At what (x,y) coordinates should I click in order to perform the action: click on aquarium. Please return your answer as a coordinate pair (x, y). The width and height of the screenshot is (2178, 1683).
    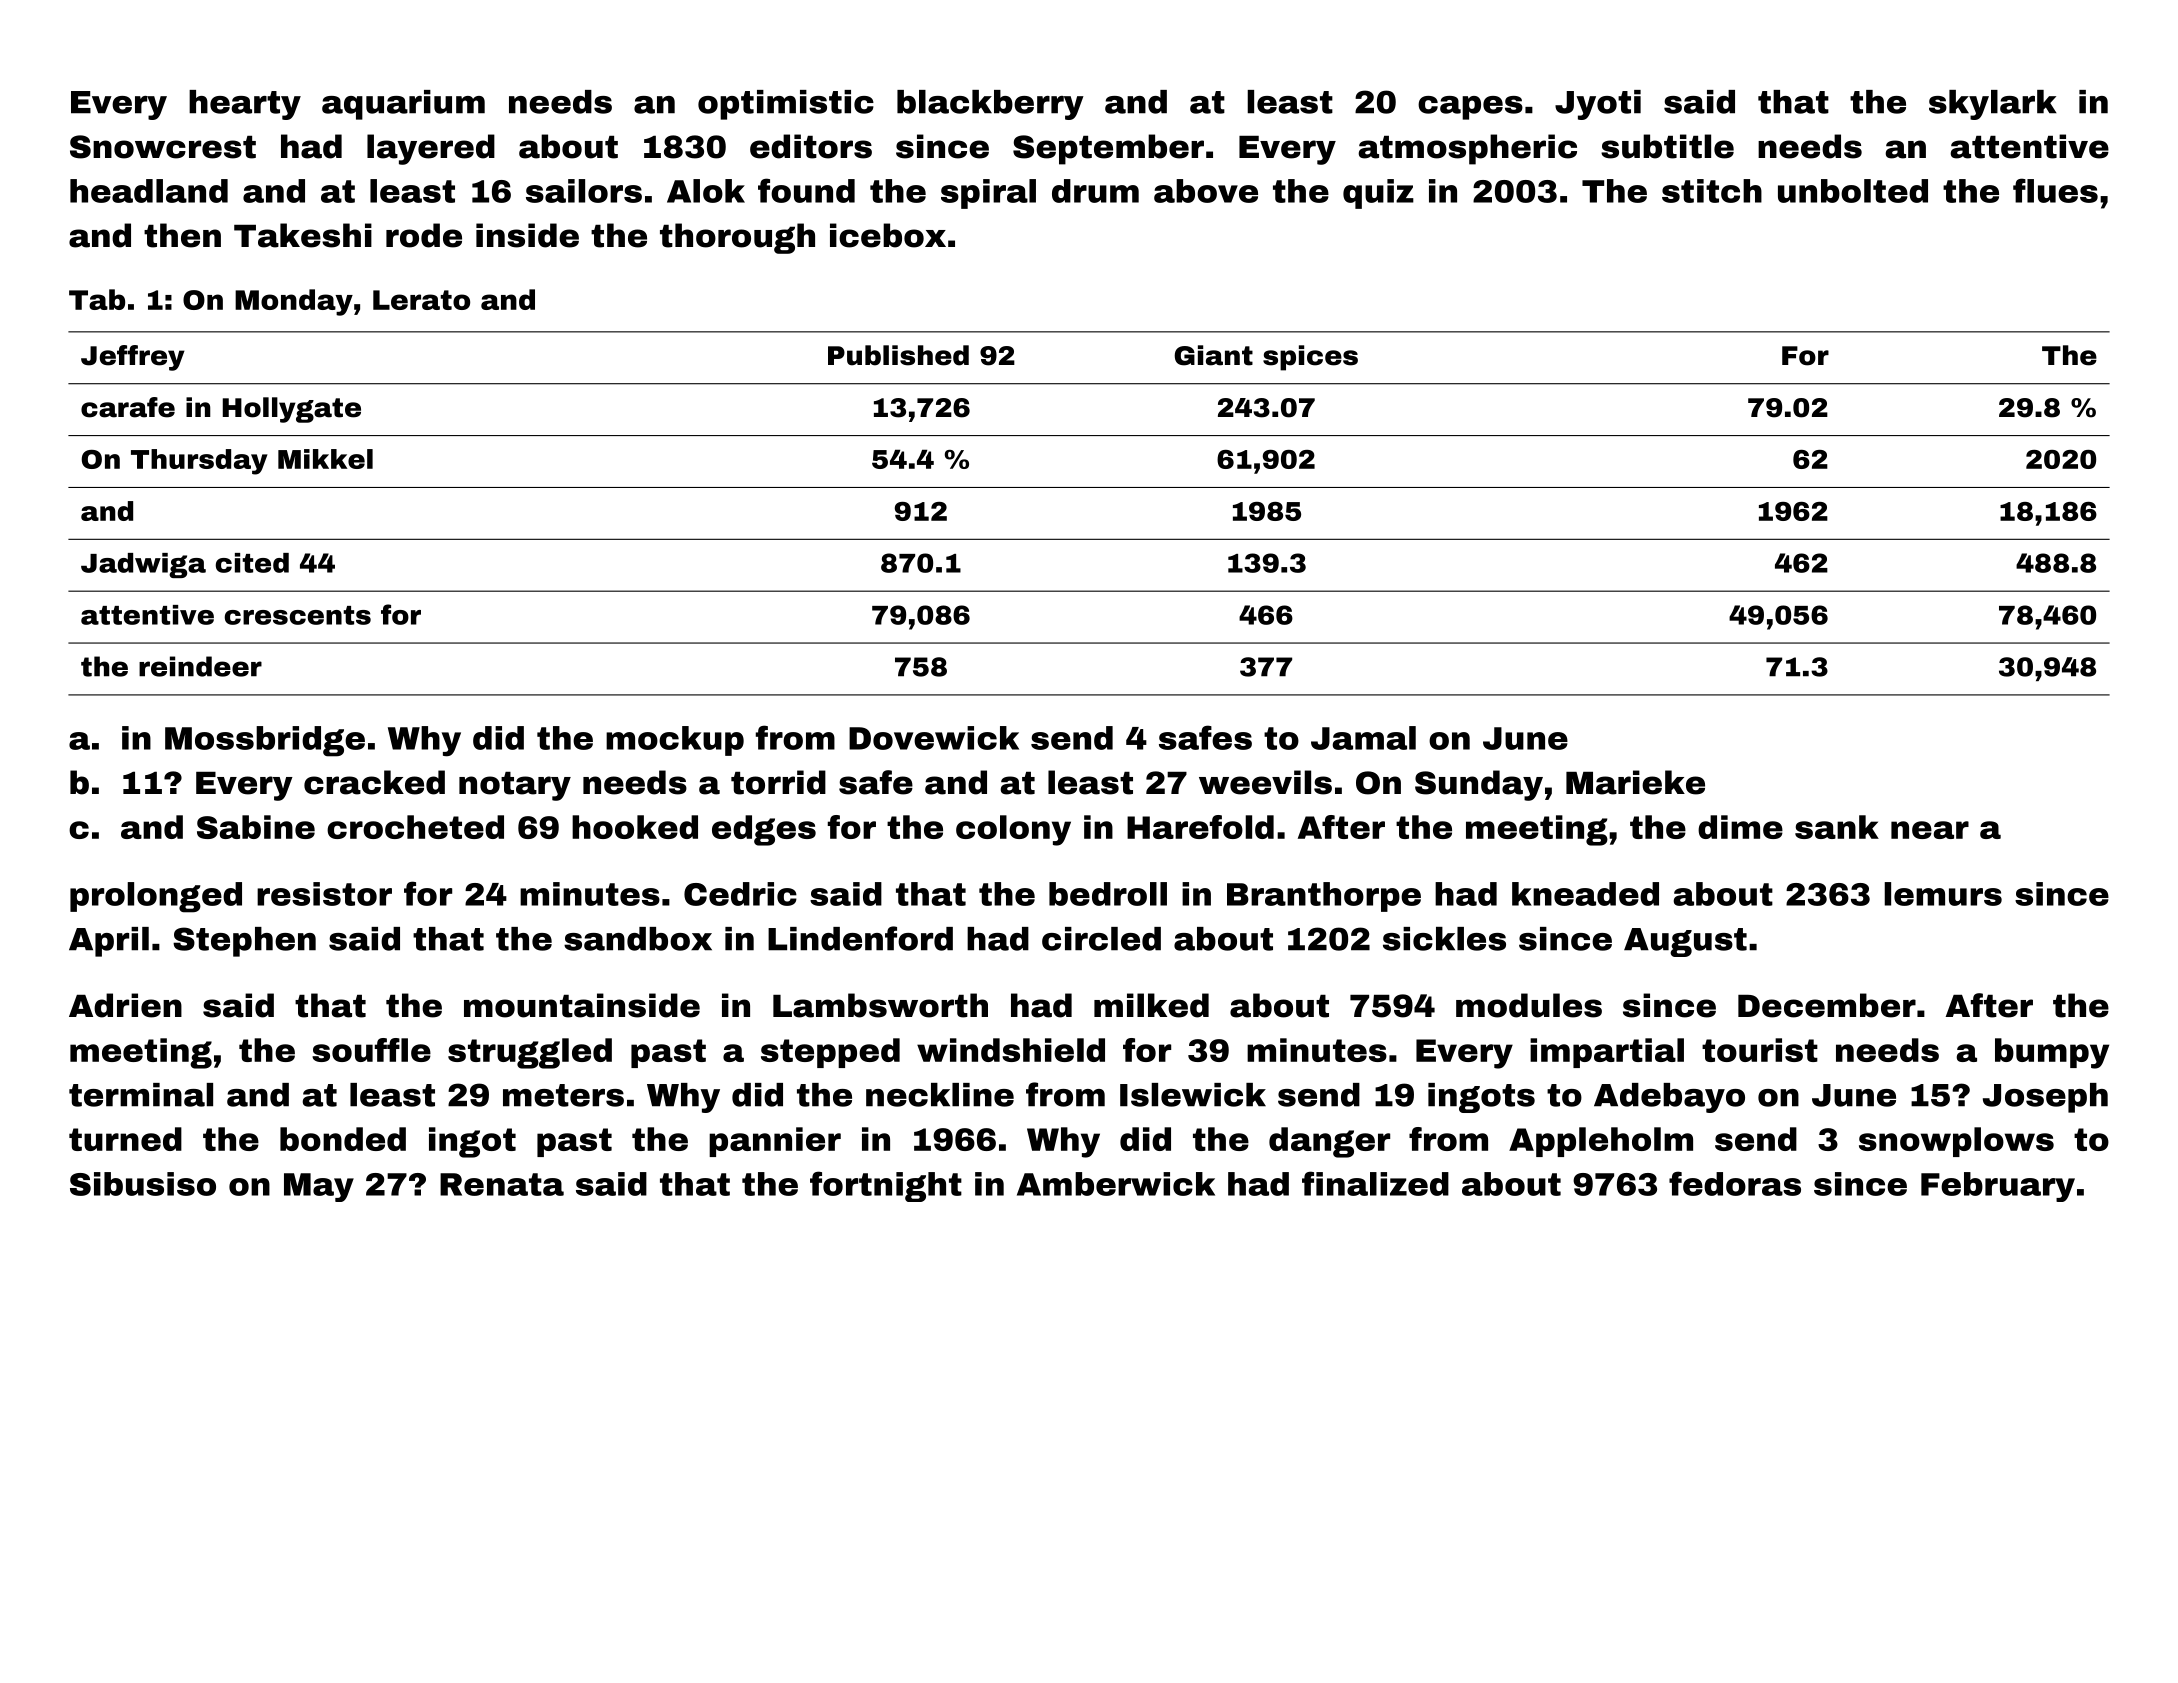
    Looking at the image, I should click on (403, 105).
